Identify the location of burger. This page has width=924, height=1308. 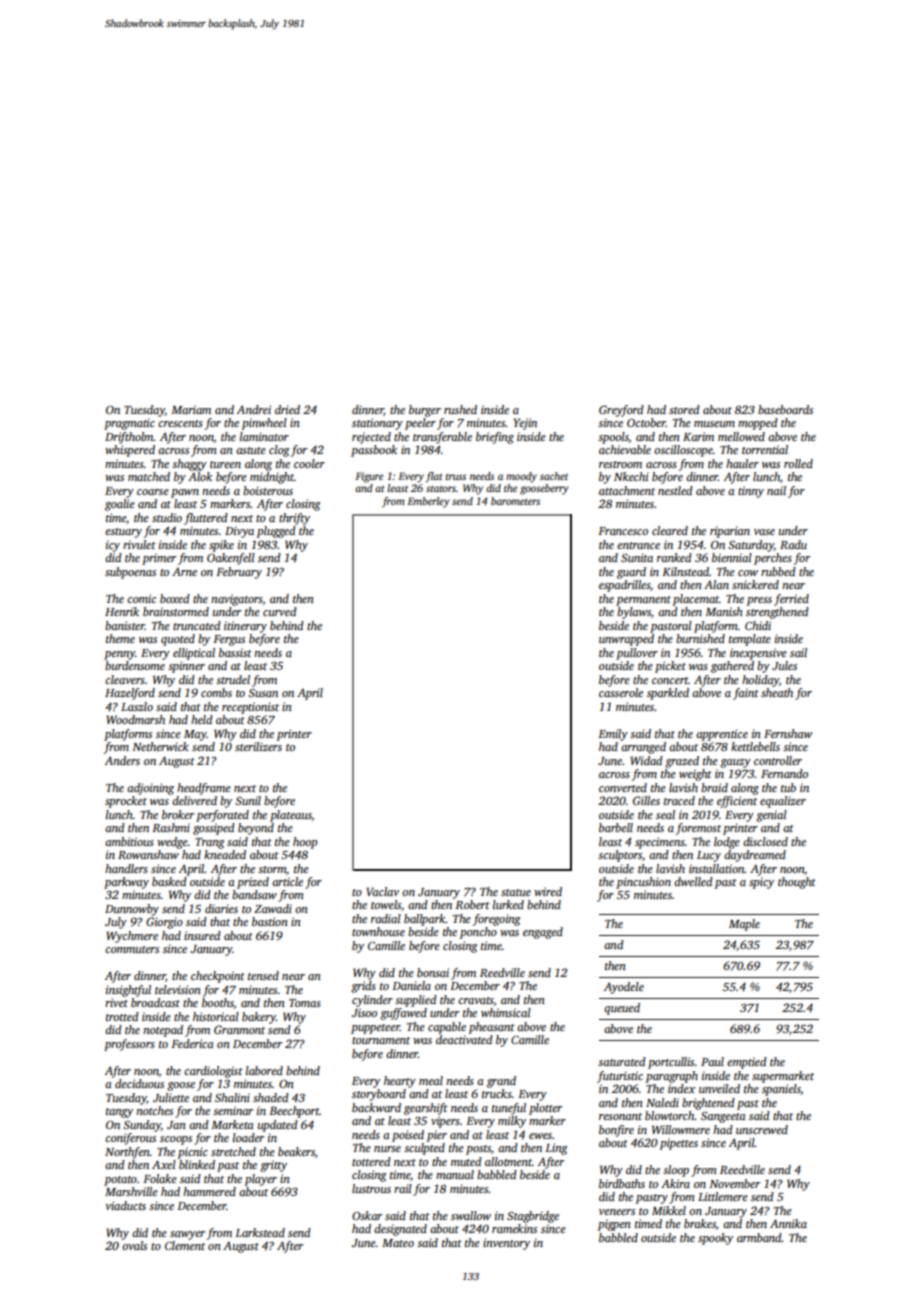
(425, 411).
